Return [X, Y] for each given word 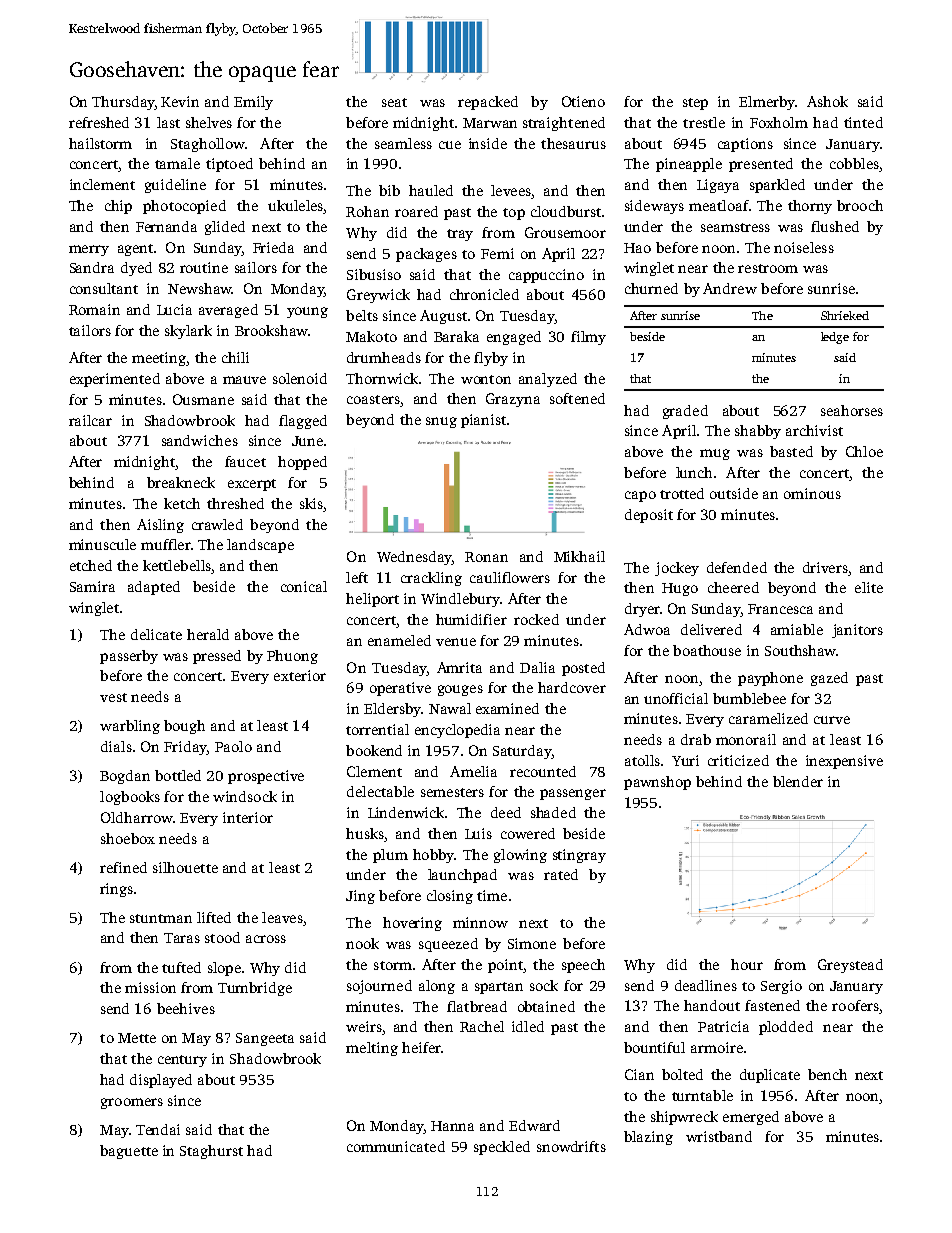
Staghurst [211, 1152]
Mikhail [579, 556]
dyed [136, 269]
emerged [751, 1118]
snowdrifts [571, 1146]
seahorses [852, 410]
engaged [514, 338]
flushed [835, 226]
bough [184, 727]
